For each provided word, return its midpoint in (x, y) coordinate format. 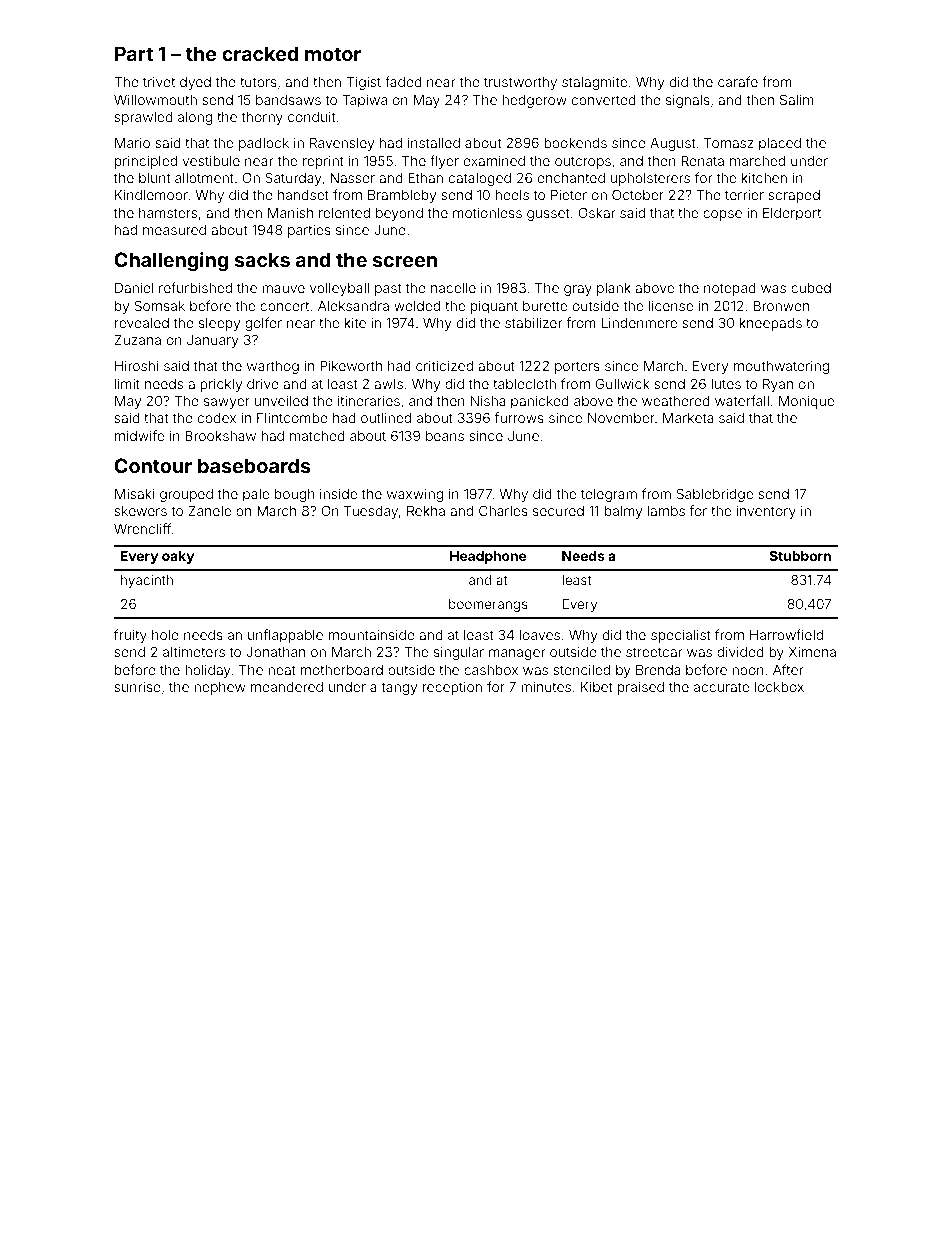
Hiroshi (136, 365)
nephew (219, 688)
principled (146, 162)
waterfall (742, 400)
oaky (178, 557)
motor (333, 54)
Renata (703, 161)
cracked (260, 53)
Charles (503, 510)
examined (494, 160)
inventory (766, 512)
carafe (738, 81)
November (621, 418)
